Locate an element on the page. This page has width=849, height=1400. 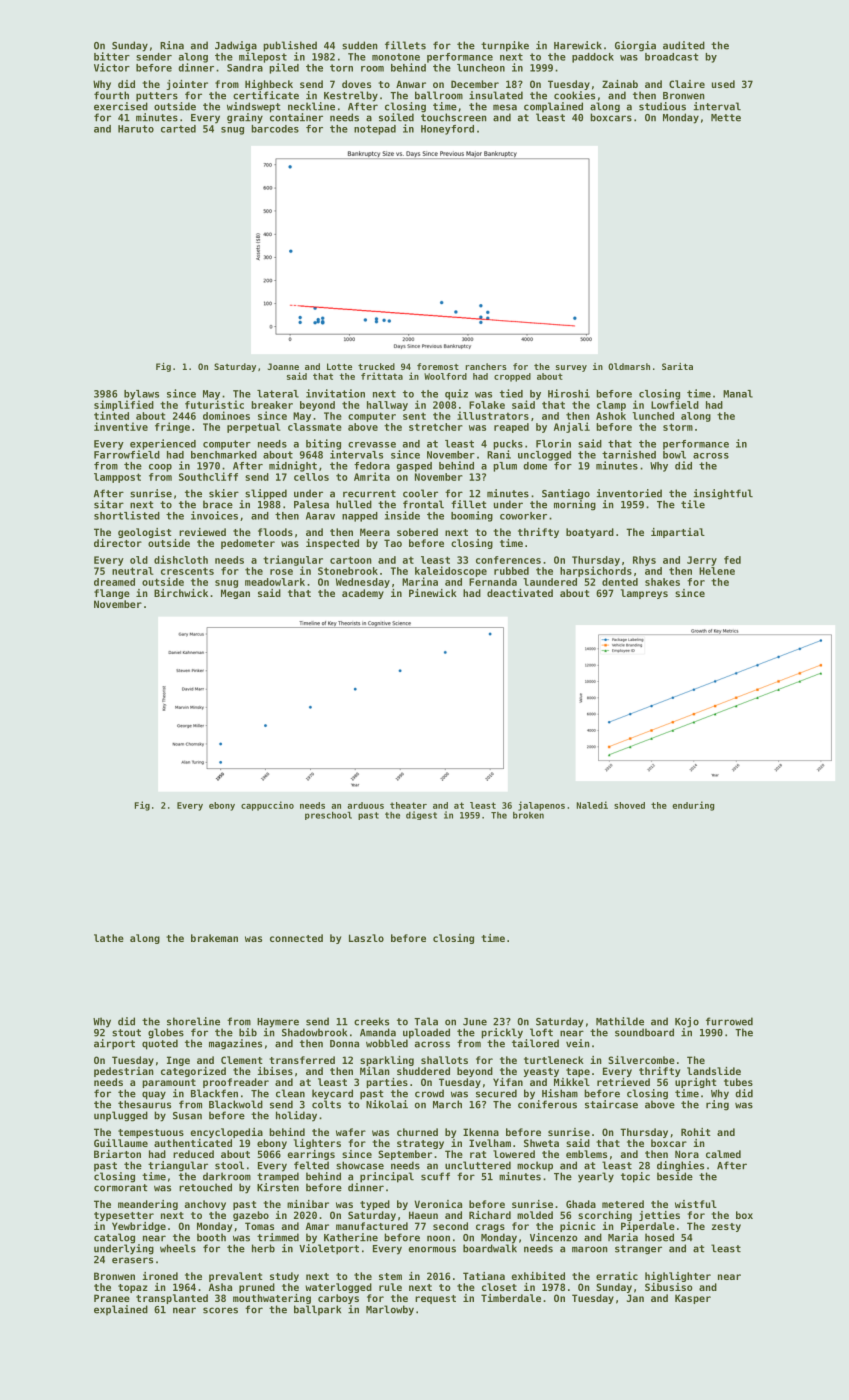
erratic is located at coordinates (617, 1276).
